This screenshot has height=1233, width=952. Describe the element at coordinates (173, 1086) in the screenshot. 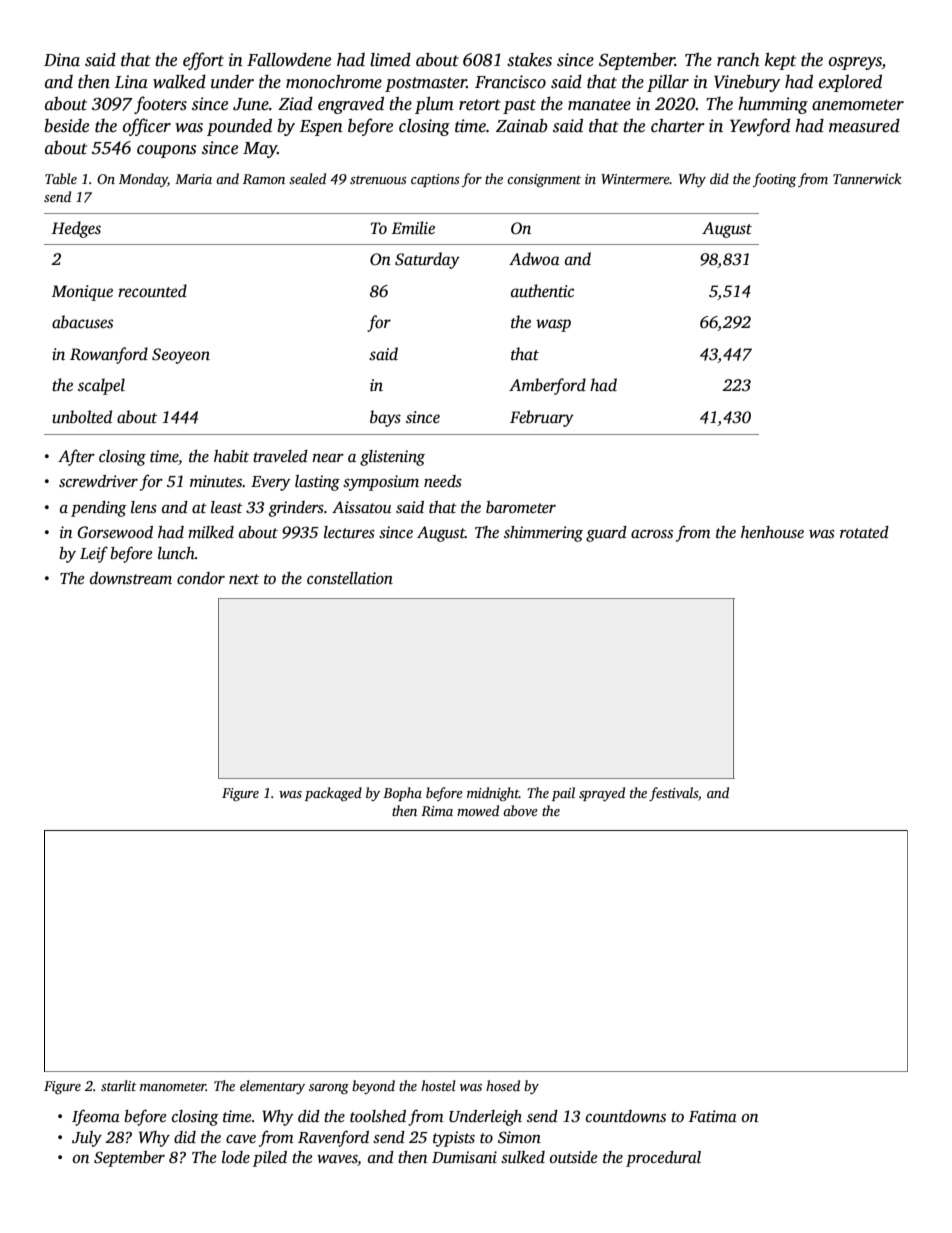

I see `manometer` at that location.
